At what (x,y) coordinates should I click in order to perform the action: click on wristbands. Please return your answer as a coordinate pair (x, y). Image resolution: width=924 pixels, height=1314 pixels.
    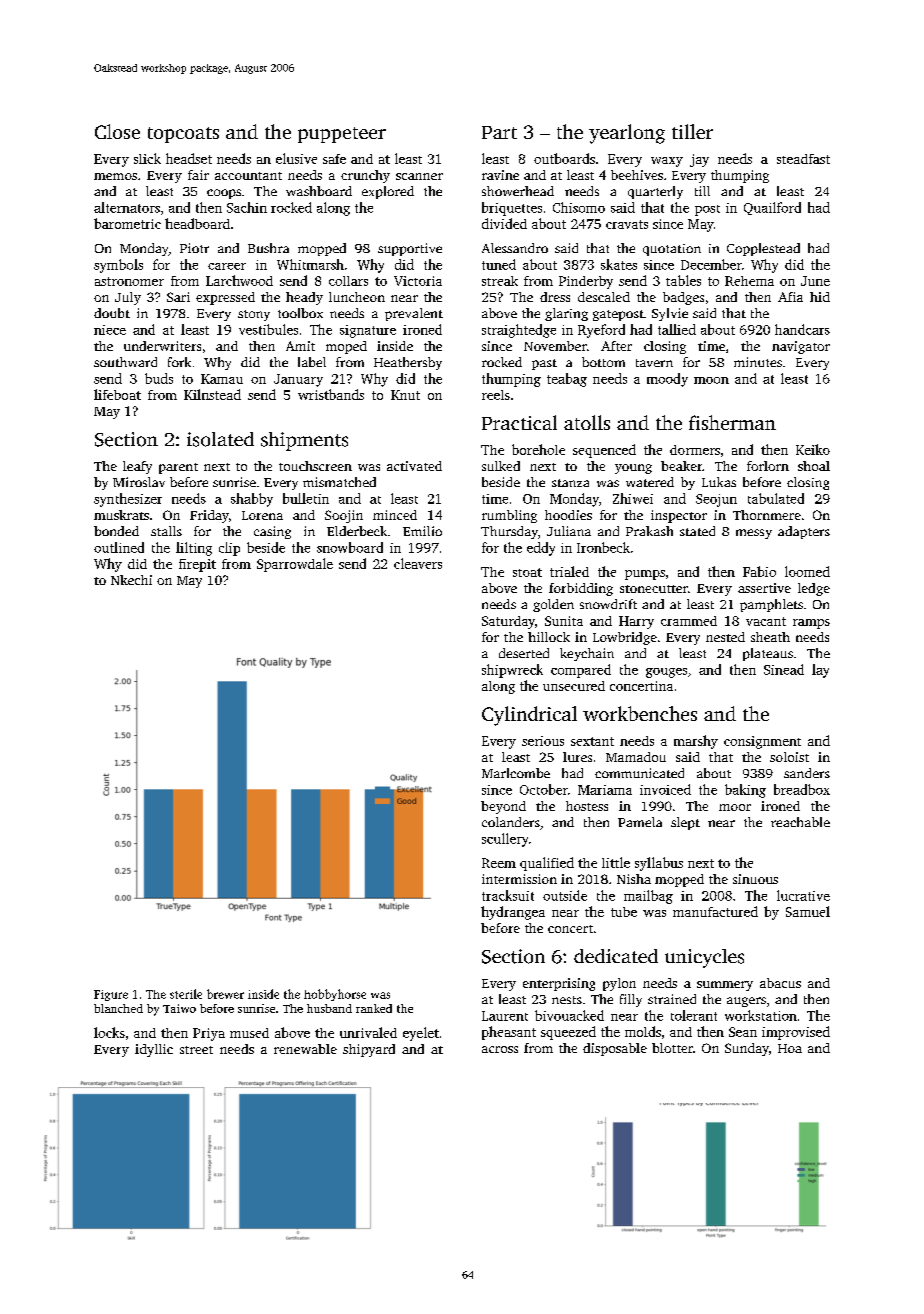
    Looking at the image, I should click on (331, 394).
